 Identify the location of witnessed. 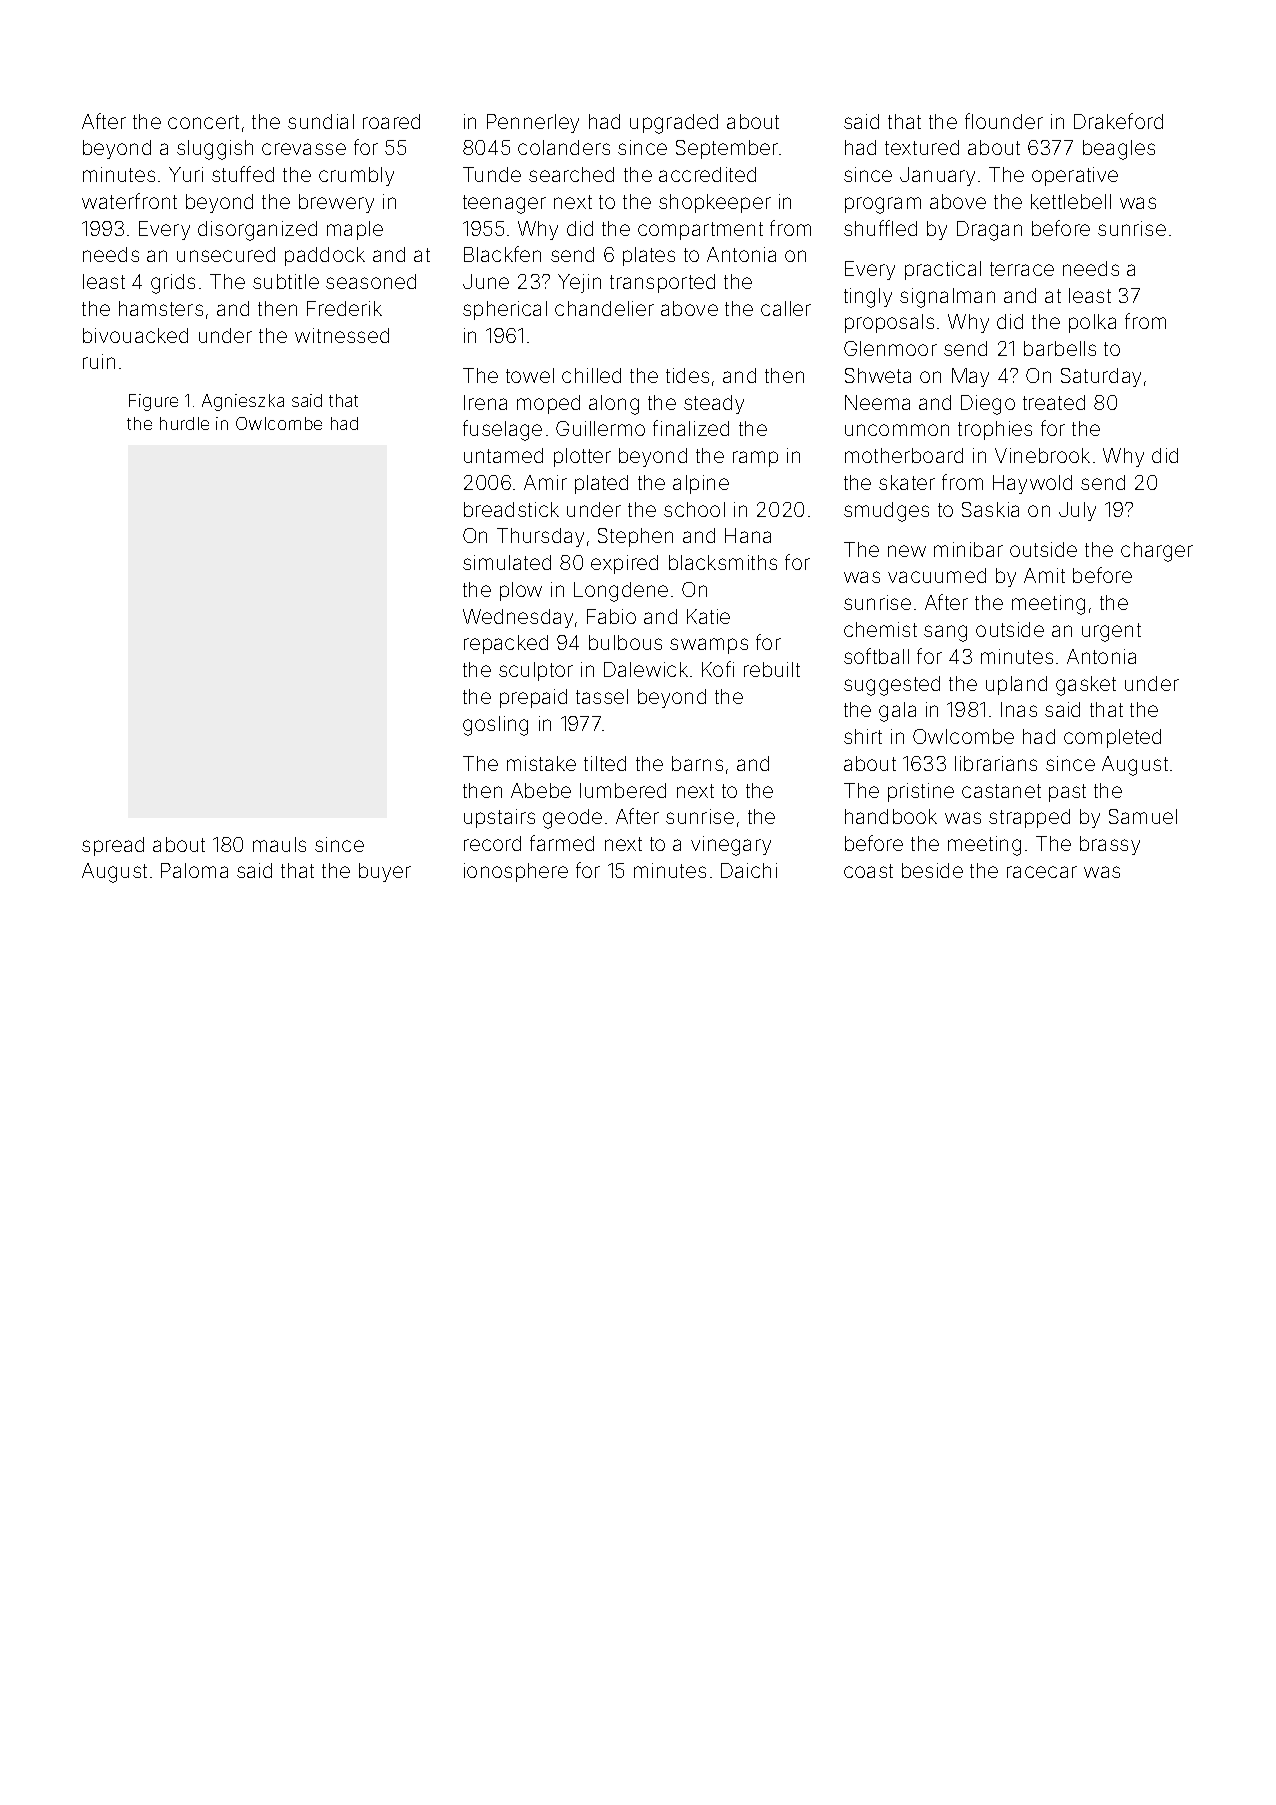
(342, 335).
